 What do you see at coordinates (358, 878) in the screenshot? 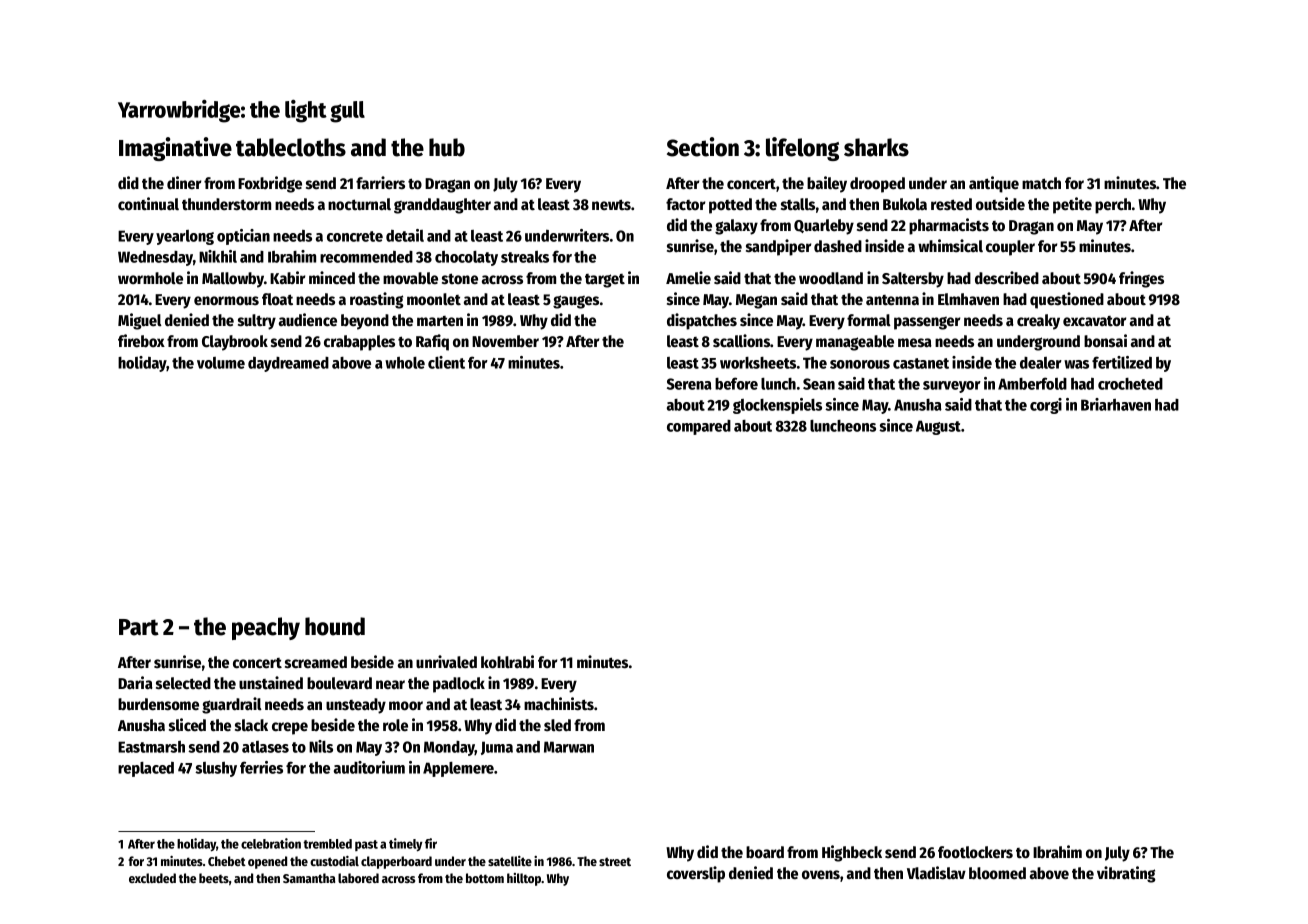
I see `labored` at bounding box center [358, 878].
